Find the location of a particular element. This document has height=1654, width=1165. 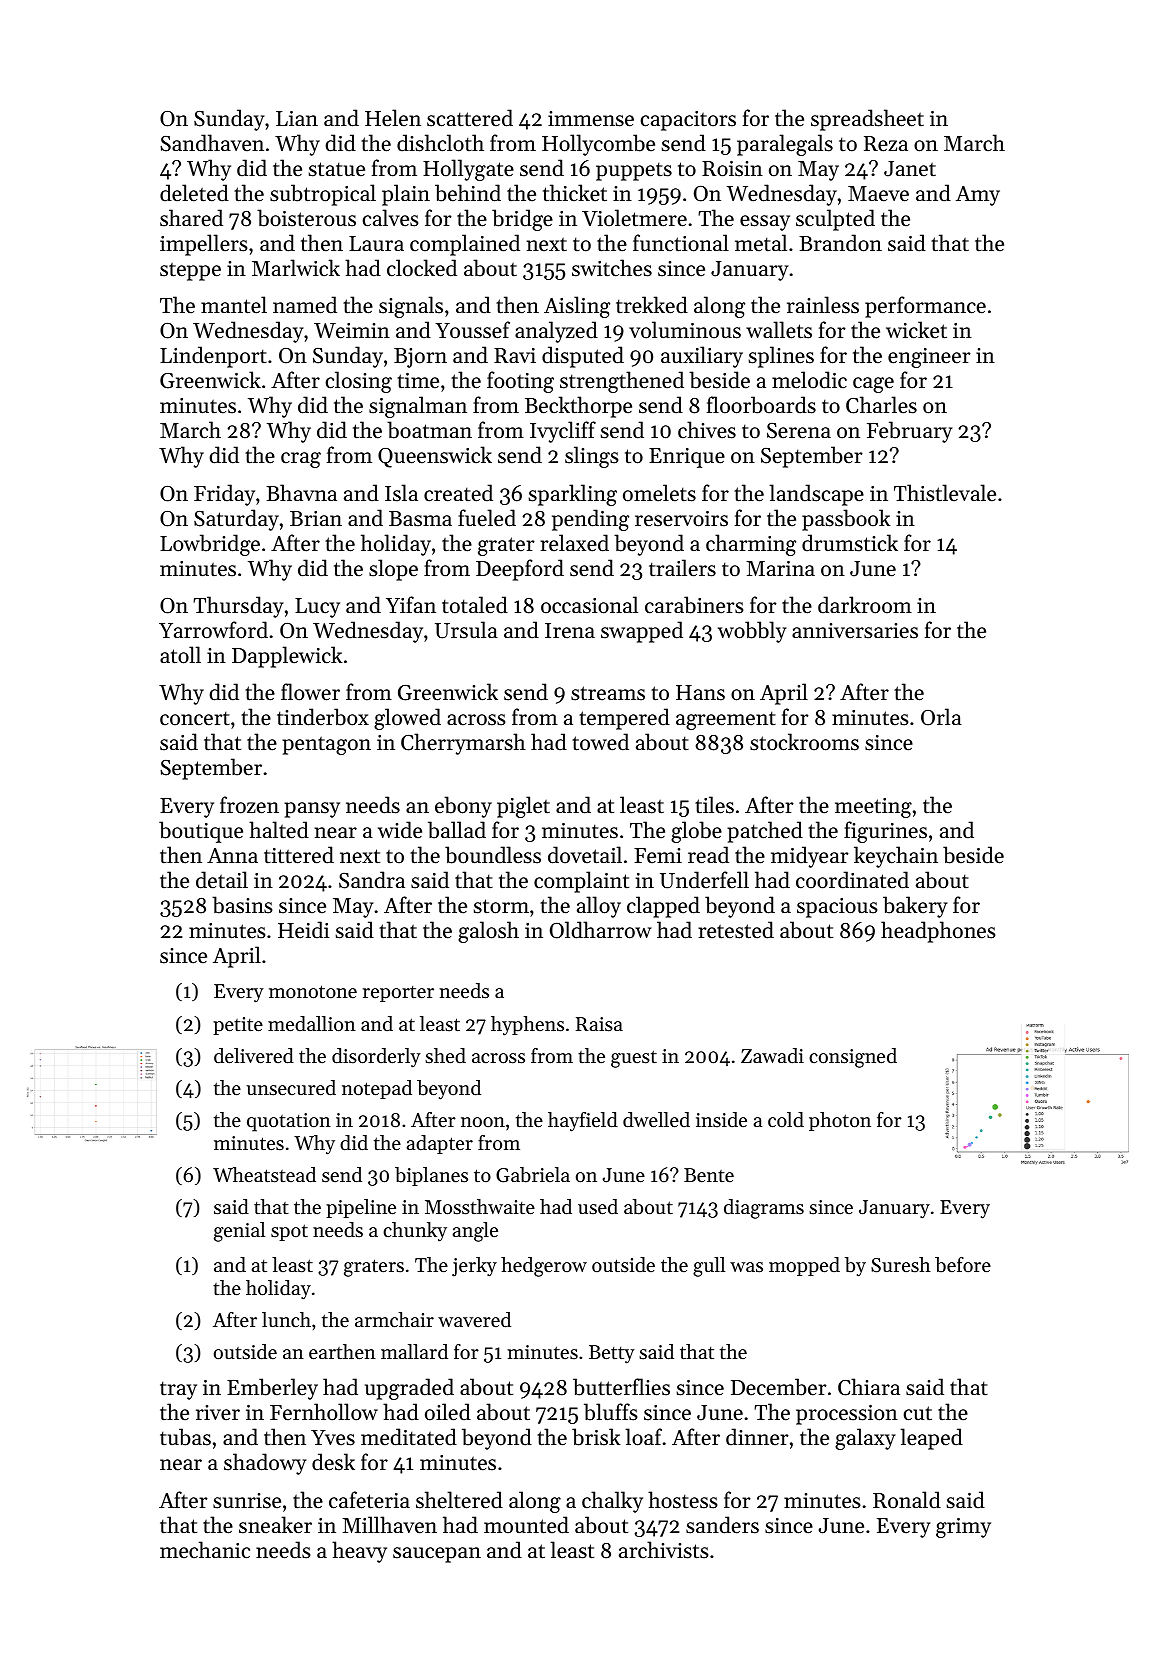

Ursula is located at coordinates (466, 630).
